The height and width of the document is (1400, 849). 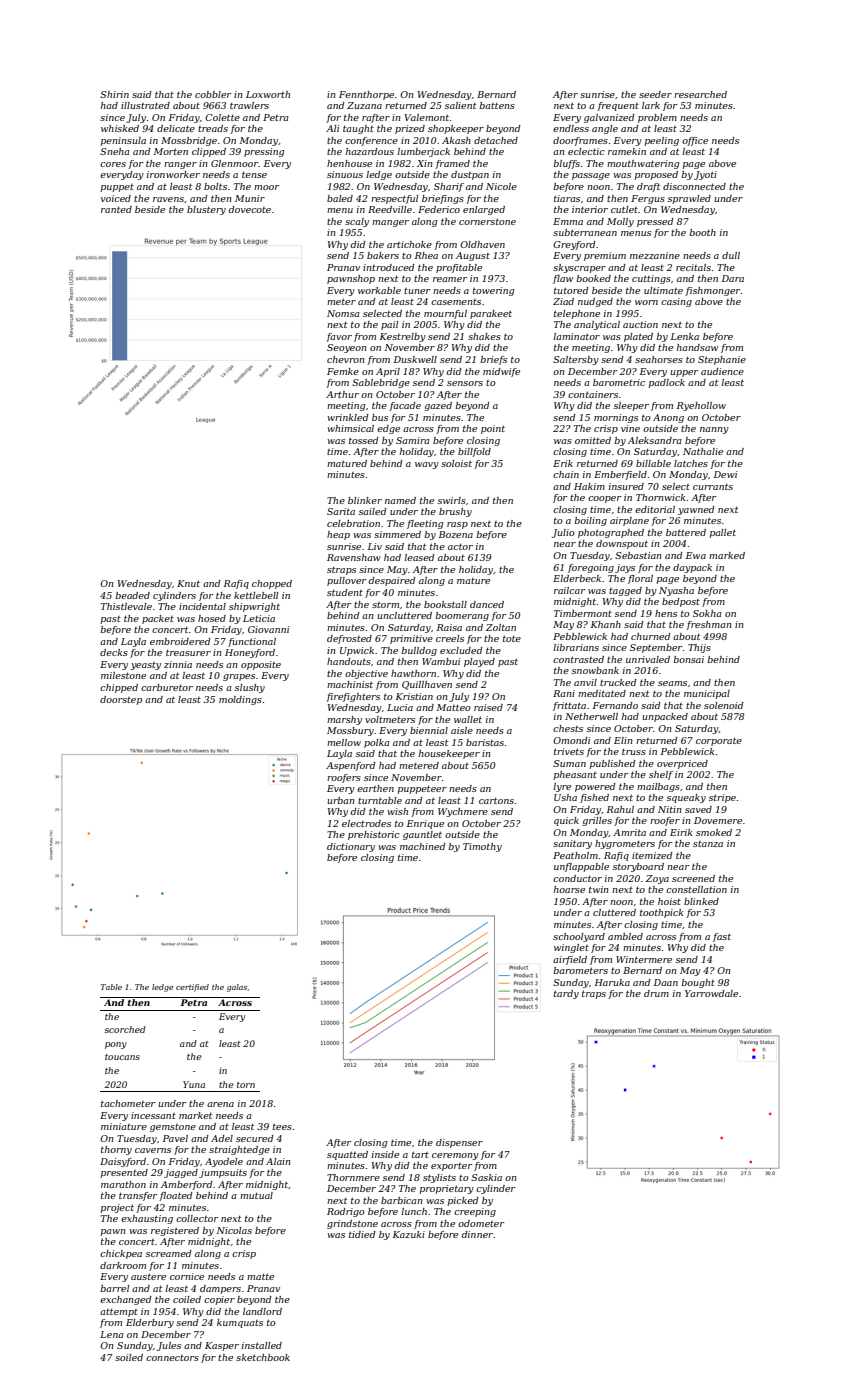 I want to click on certified, so click(x=192, y=988).
